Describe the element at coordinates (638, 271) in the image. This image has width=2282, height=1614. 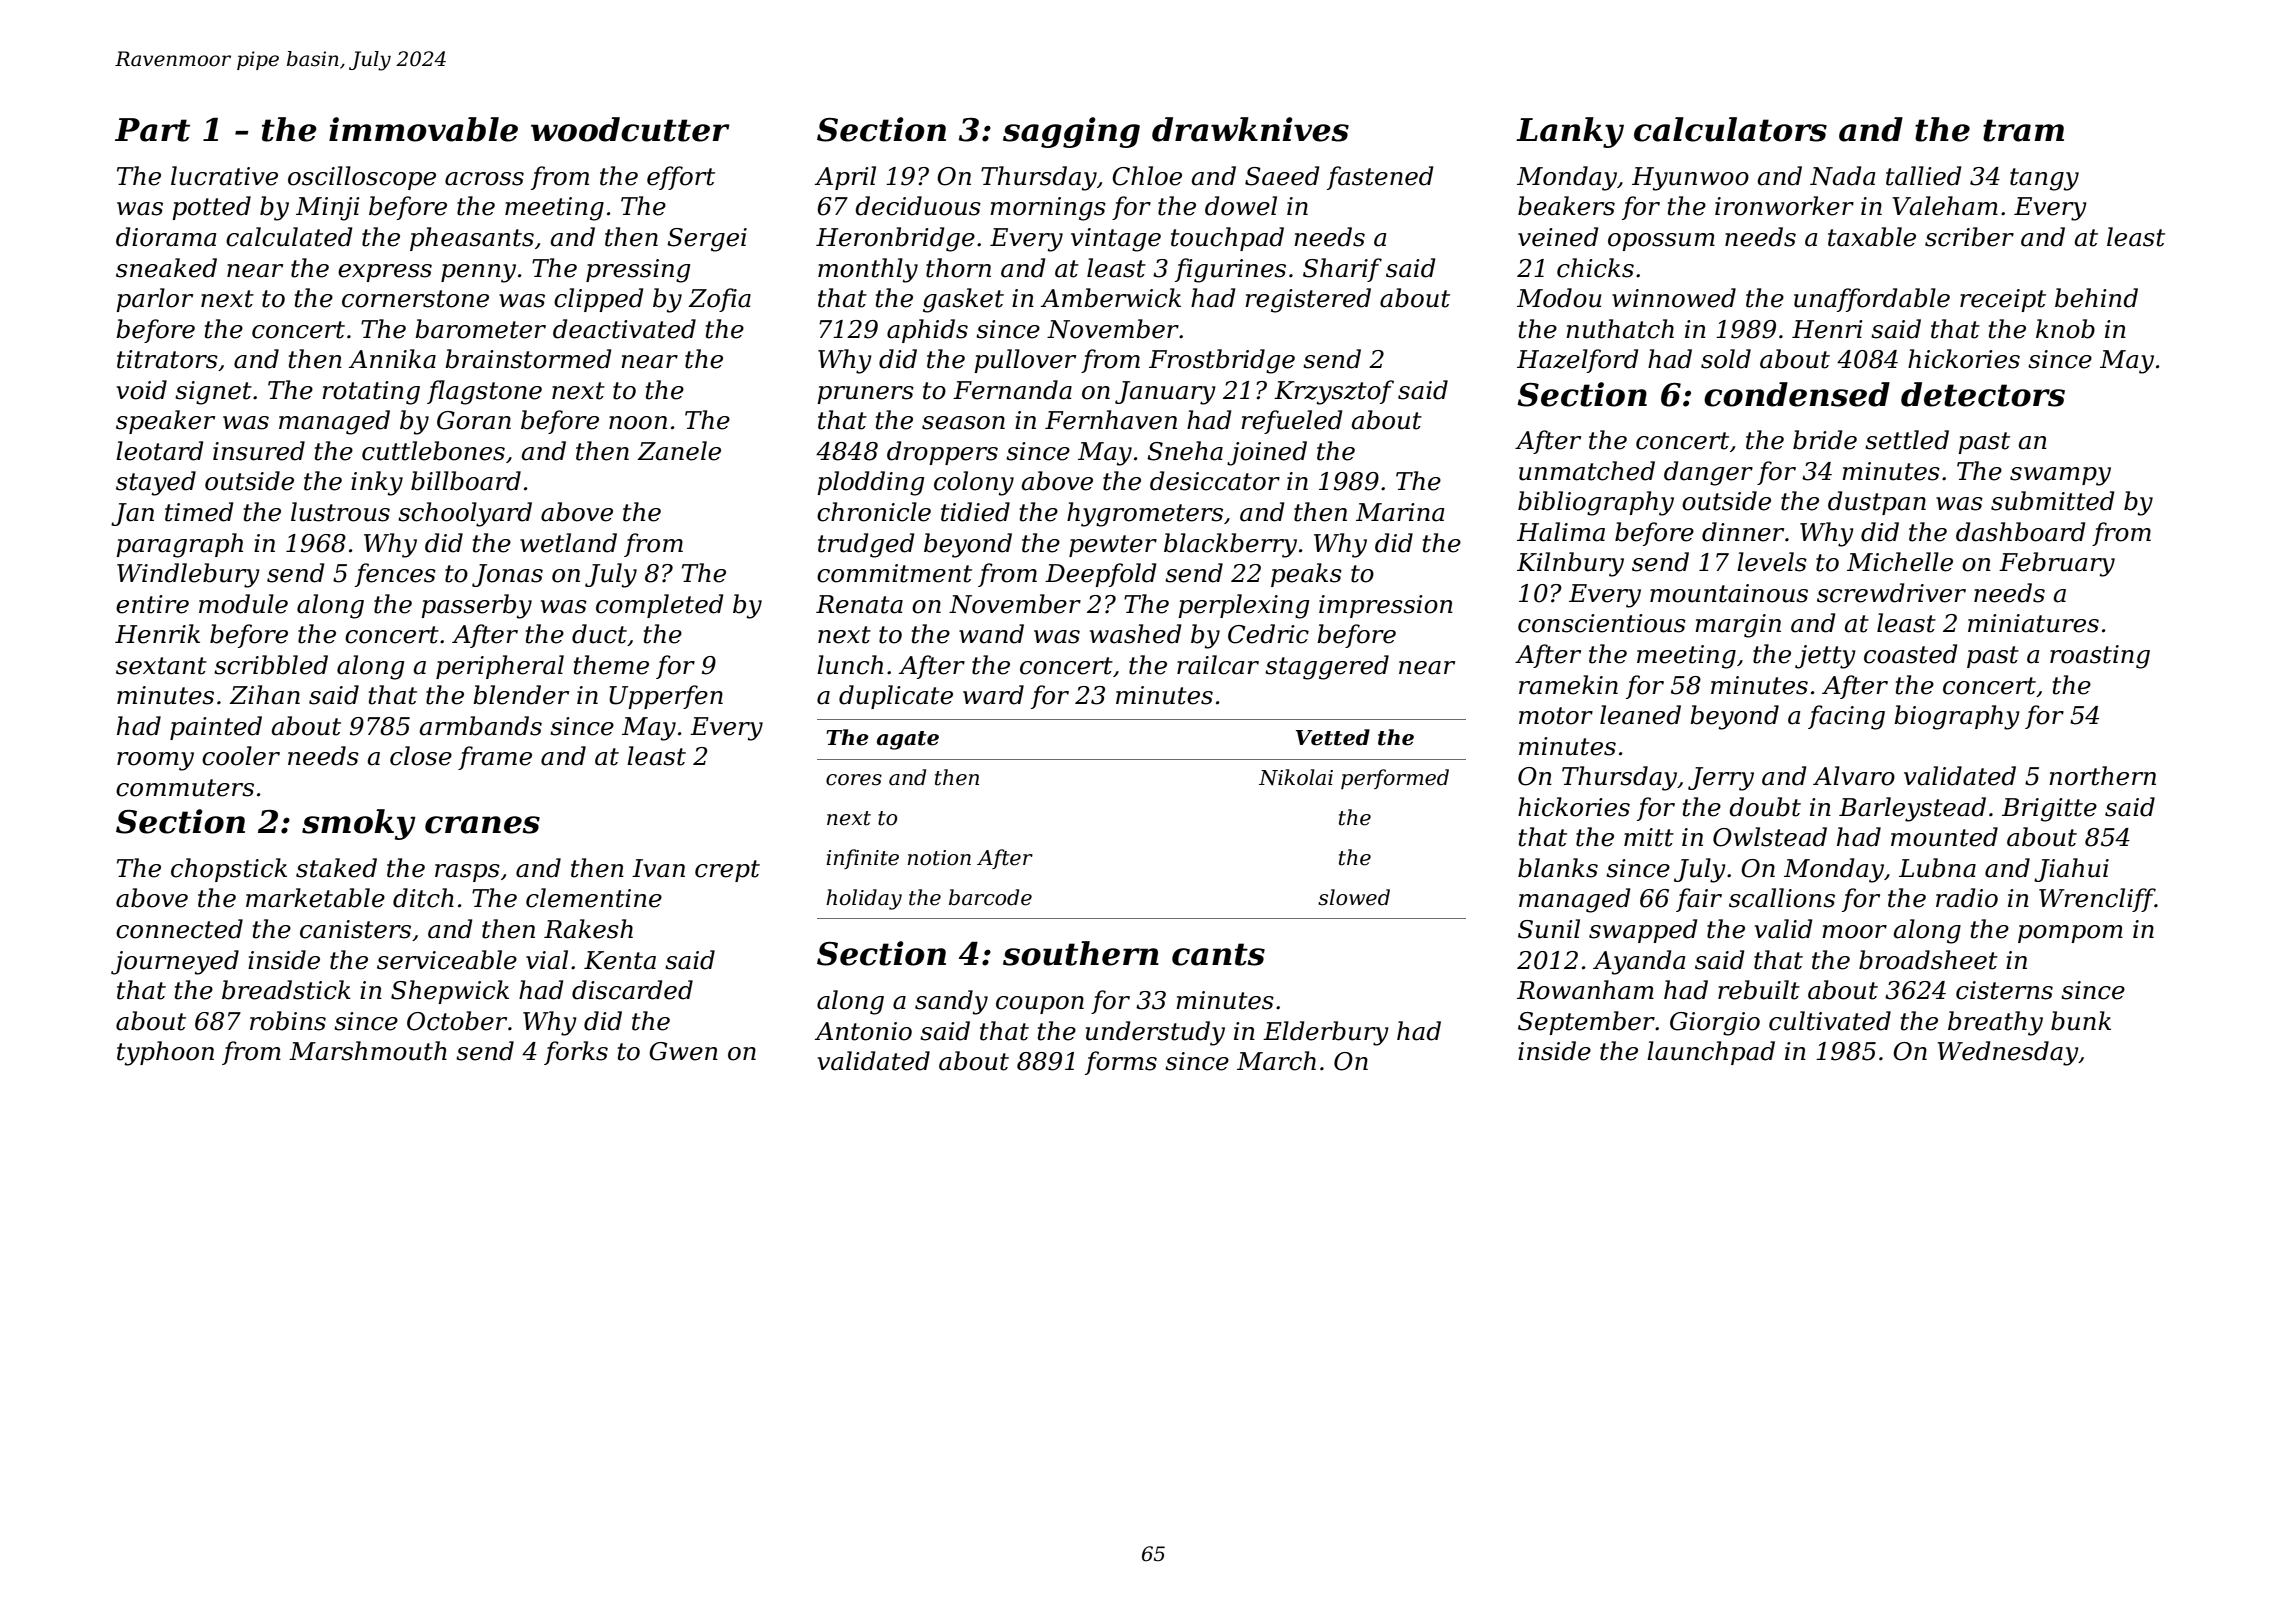
I see `pressing` at that location.
